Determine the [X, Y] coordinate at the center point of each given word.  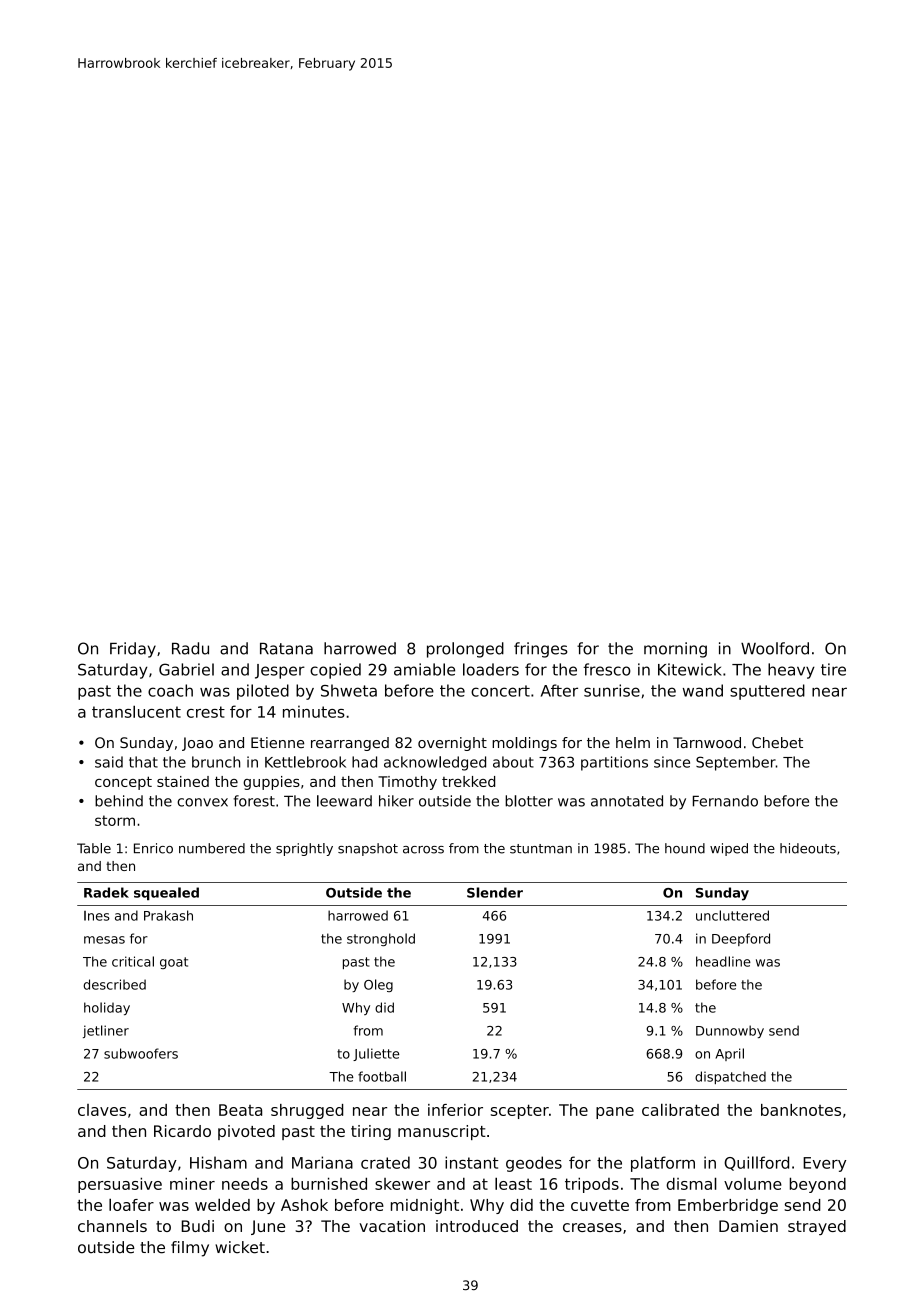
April [729, 1054]
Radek [106, 892]
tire [833, 669]
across [423, 850]
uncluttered [732, 915]
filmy [190, 1249]
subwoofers [141, 1053]
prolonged [465, 650]
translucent [136, 711]
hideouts [808, 848]
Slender [495, 892]
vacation [392, 1226]
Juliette [376, 1054]
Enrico [153, 848]
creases [592, 1227]
